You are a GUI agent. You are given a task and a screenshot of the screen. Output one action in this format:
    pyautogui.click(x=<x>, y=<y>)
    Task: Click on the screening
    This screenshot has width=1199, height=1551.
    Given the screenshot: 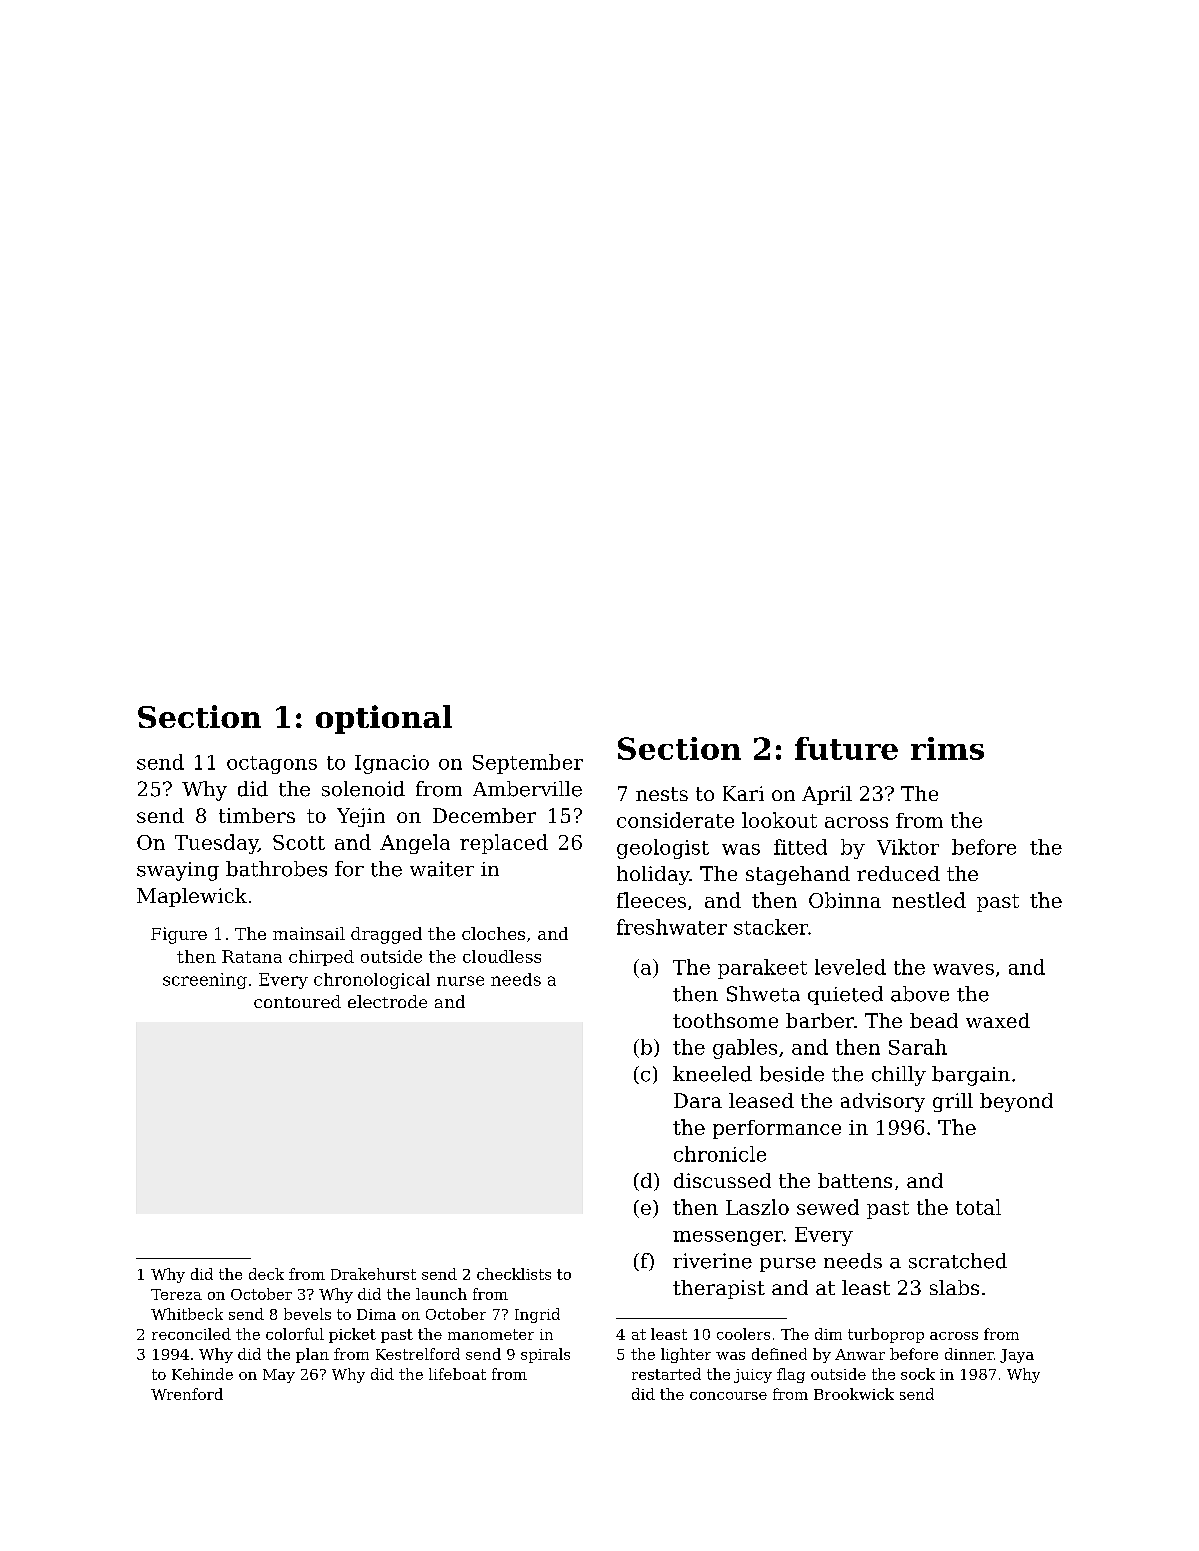 What is the action you would take?
    pyautogui.click(x=205, y=981)
